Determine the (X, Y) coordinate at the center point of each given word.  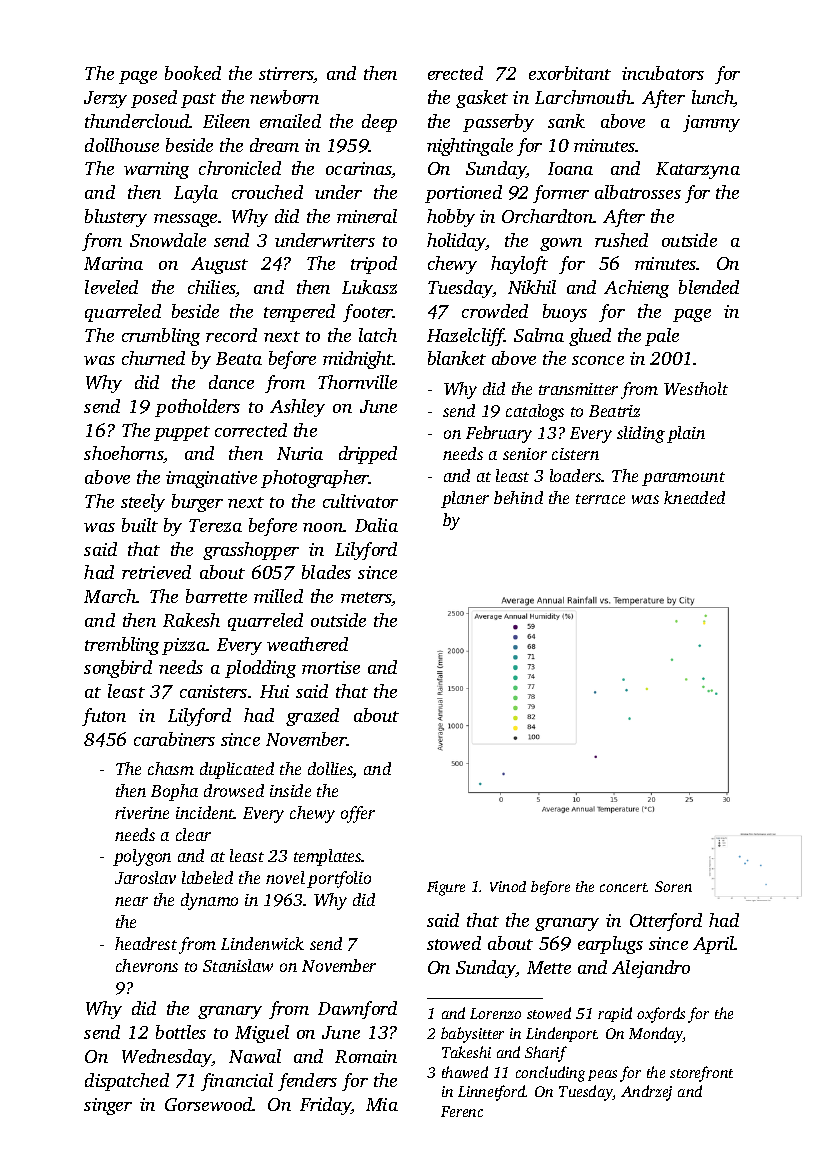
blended (709, 287)
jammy (711, 123)
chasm (171, 768)
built (140, 525)
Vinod (508, 886)
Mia (382, 1104)
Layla (196, 194)
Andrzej (646, 1093)
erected (455, 73)
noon (323, 527)
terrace (600, 499)
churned (153, 358)
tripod (374, 265)
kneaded (694, 497)
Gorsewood (209, 1104)
